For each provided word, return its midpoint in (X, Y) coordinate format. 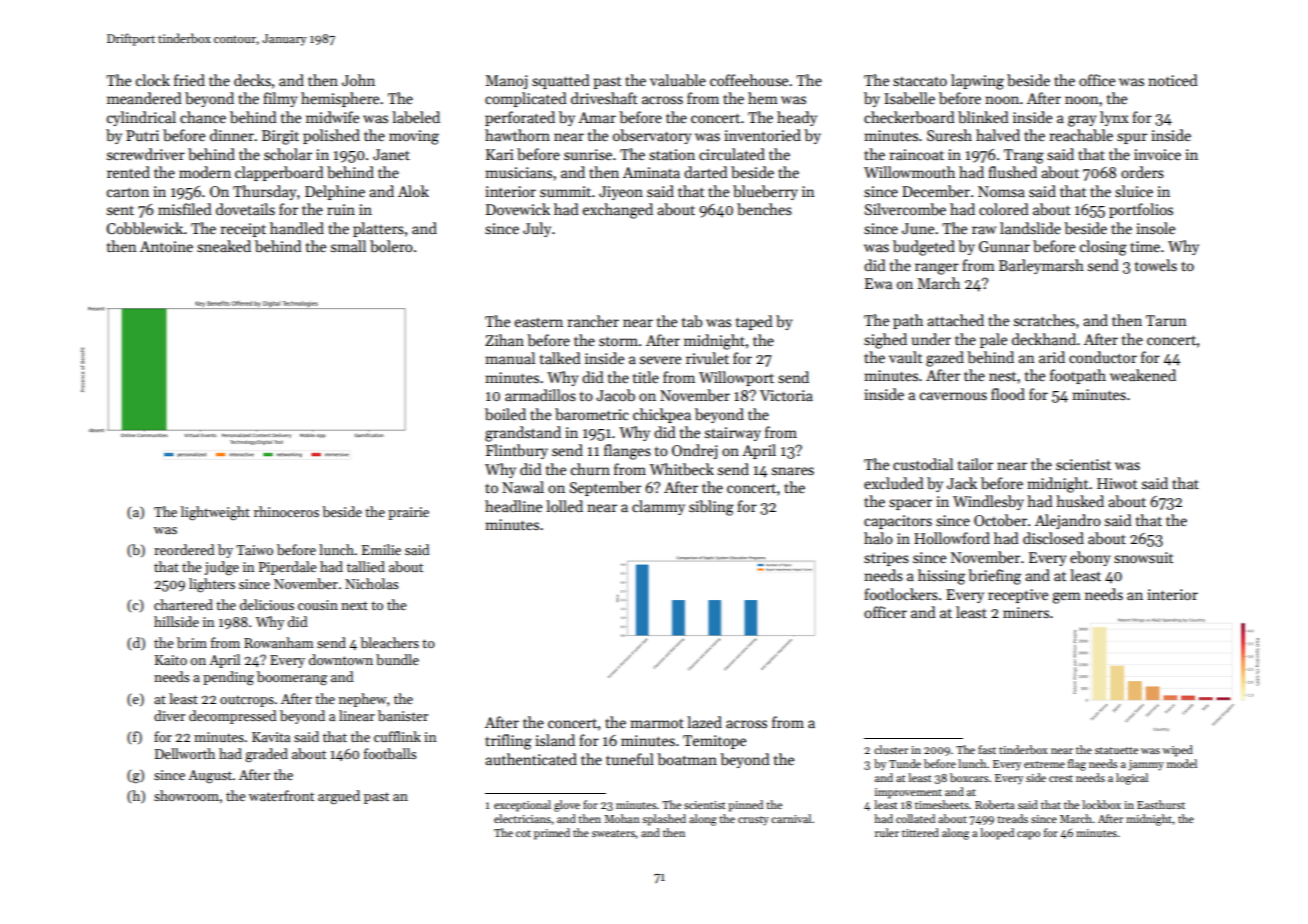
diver (169, 715)
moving (414, 137)
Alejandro (1068, 521)
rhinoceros (286, 511)
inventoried (762, 135)
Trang (1024, 156)
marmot (657, 723)
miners (1026, 612)
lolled (564, 506)
